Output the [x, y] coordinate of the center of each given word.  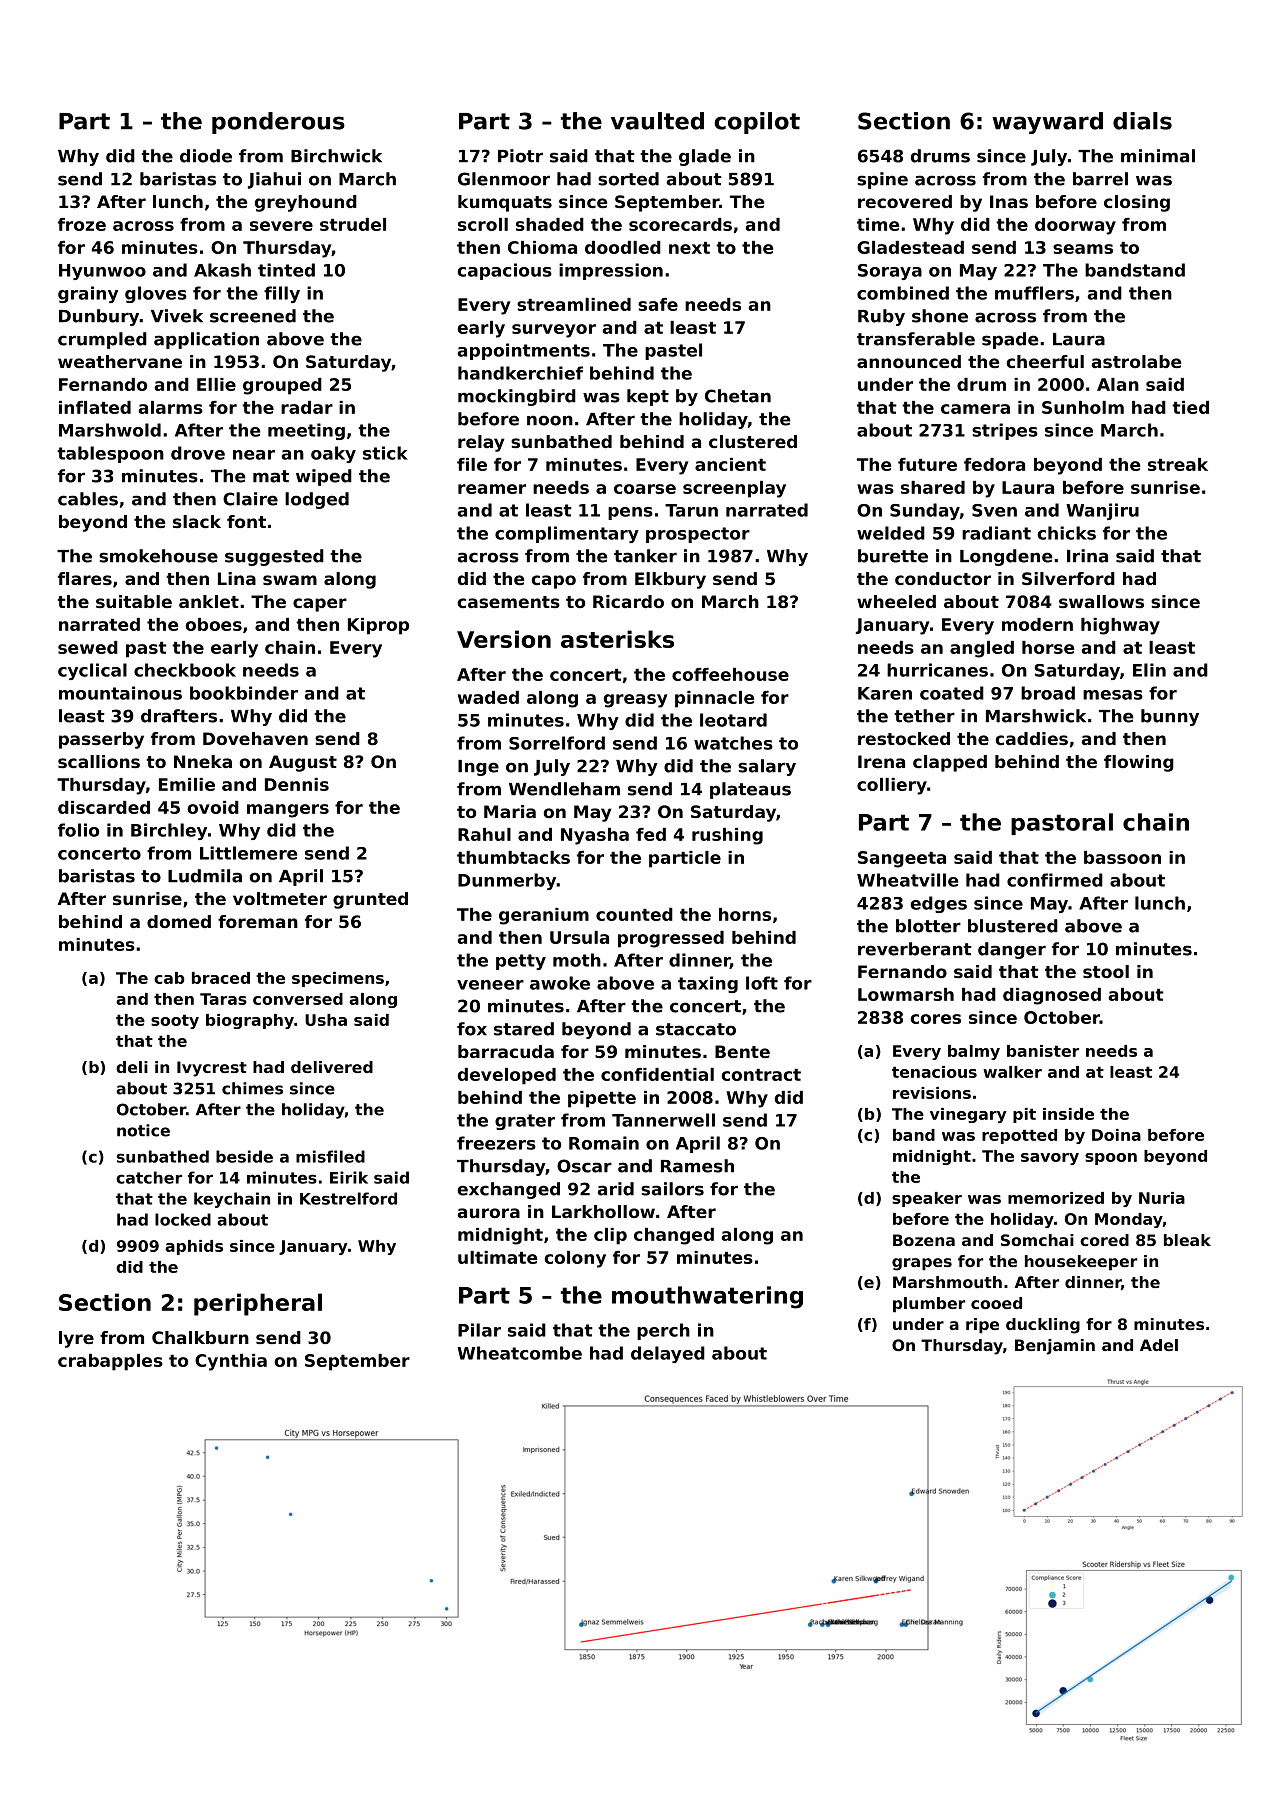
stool [1106, 971]
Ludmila [205, 876]
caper [320, 605]
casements [508, 602]
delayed [668, 1354]
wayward [1047, 123]
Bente [742, 1051]
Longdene [1006, 557]
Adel [1159, 1345]
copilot [757, 123]
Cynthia [231, 1362]
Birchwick [336, 156]
